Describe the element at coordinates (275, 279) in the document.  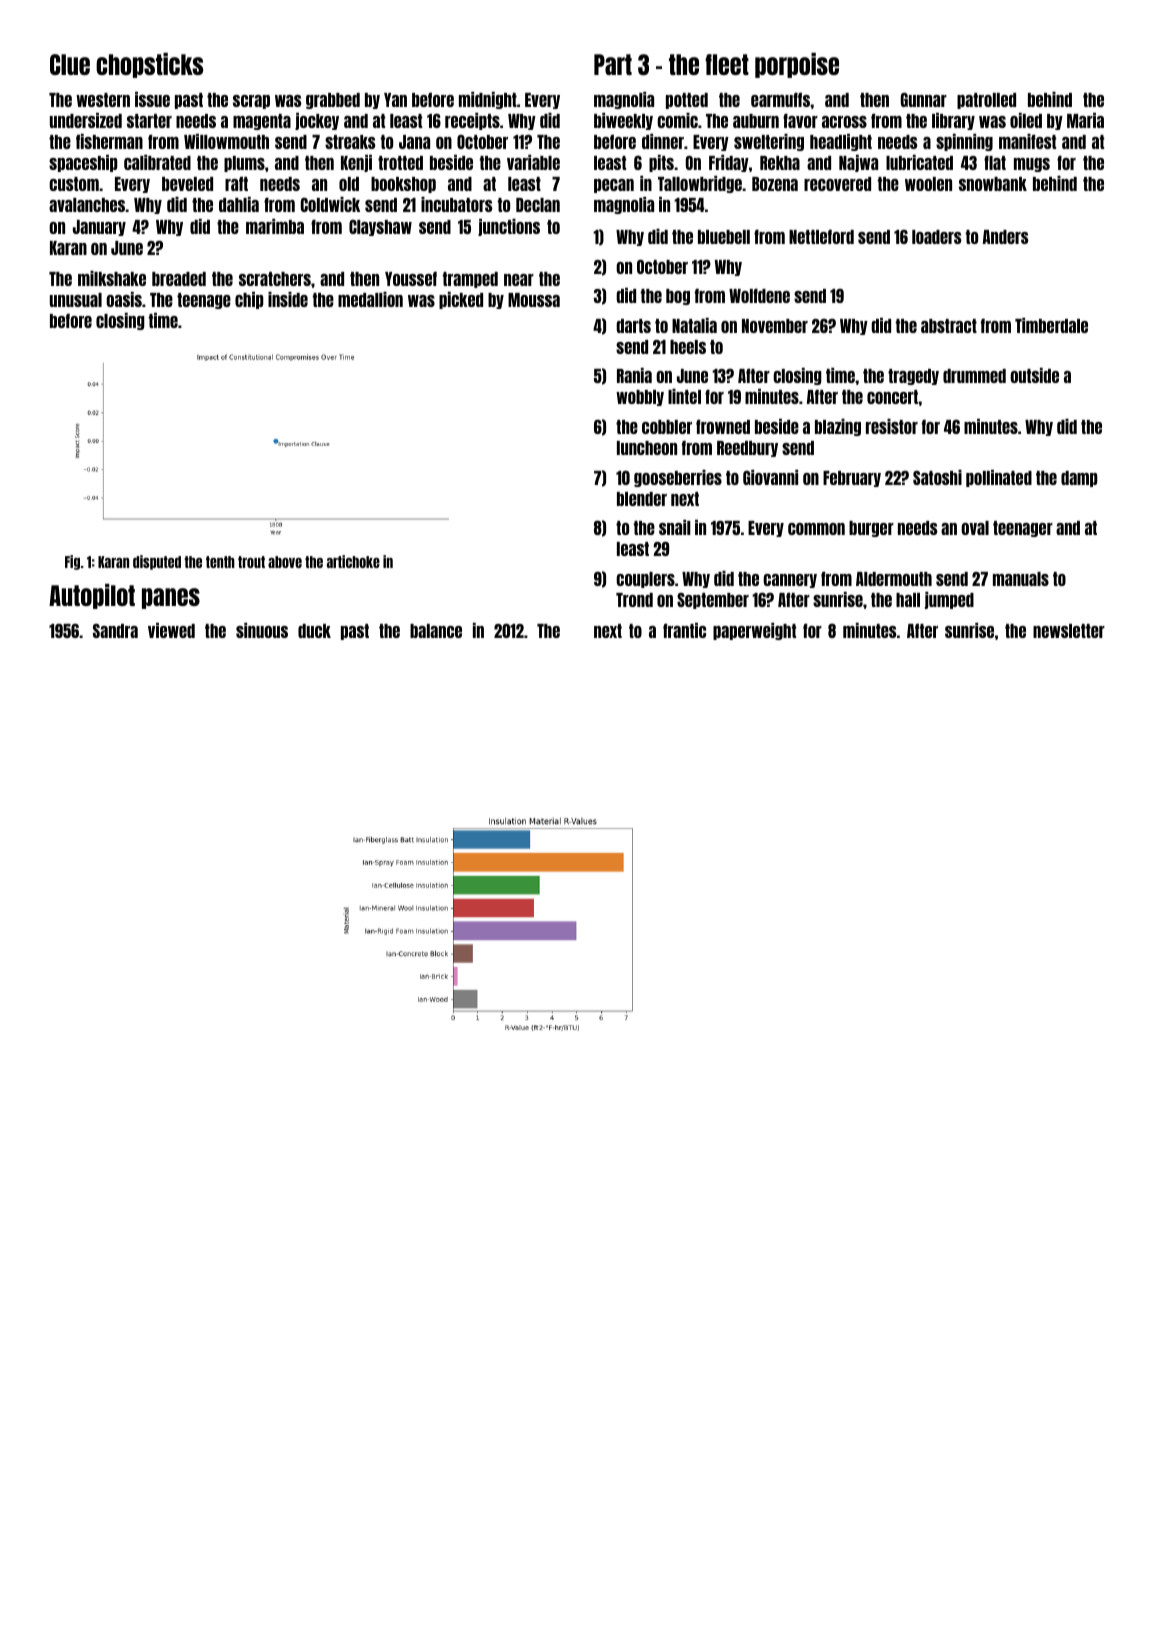
I see `scratchers` at that location.
